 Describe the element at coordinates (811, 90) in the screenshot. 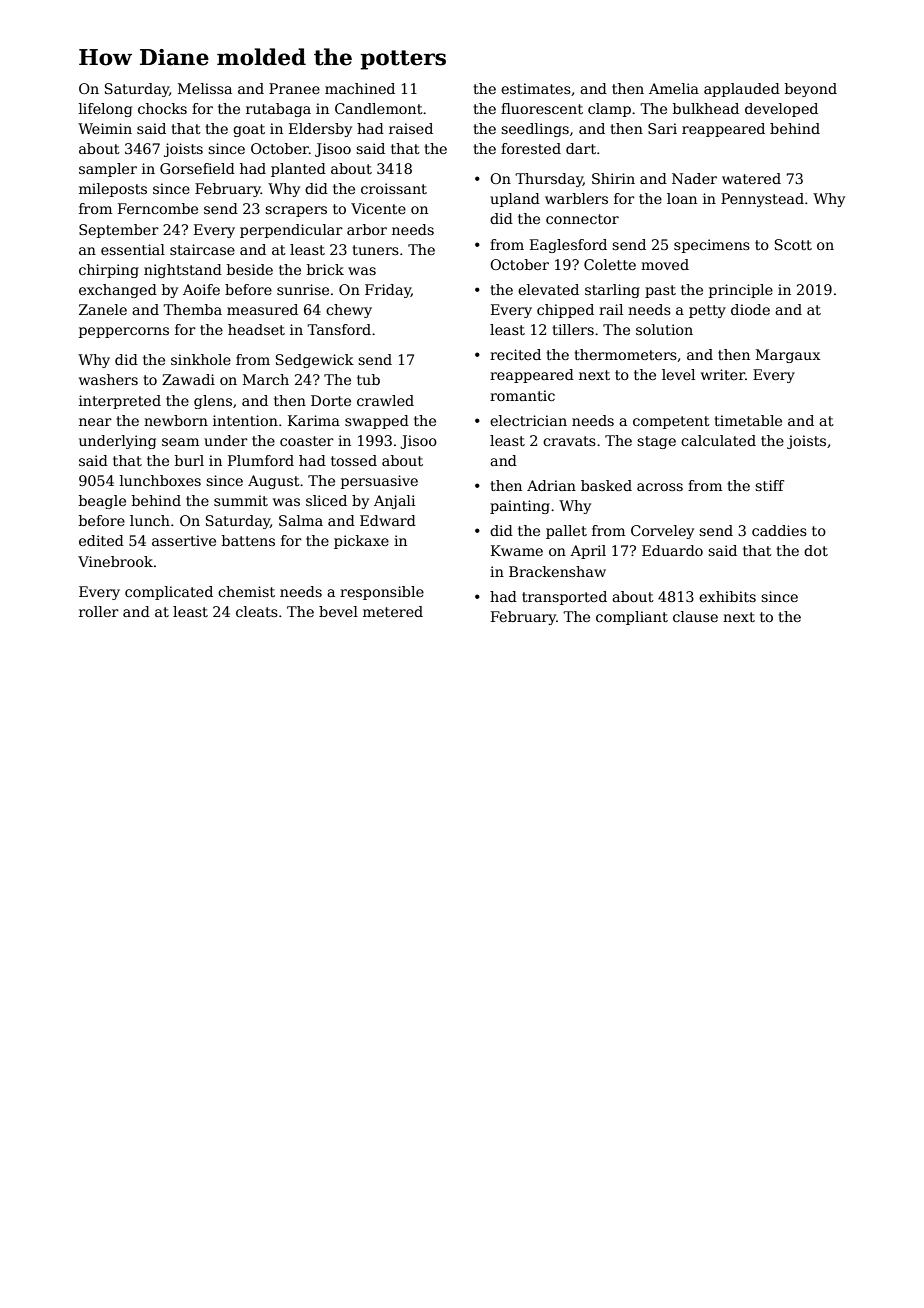

I see `beyond` at that location.
